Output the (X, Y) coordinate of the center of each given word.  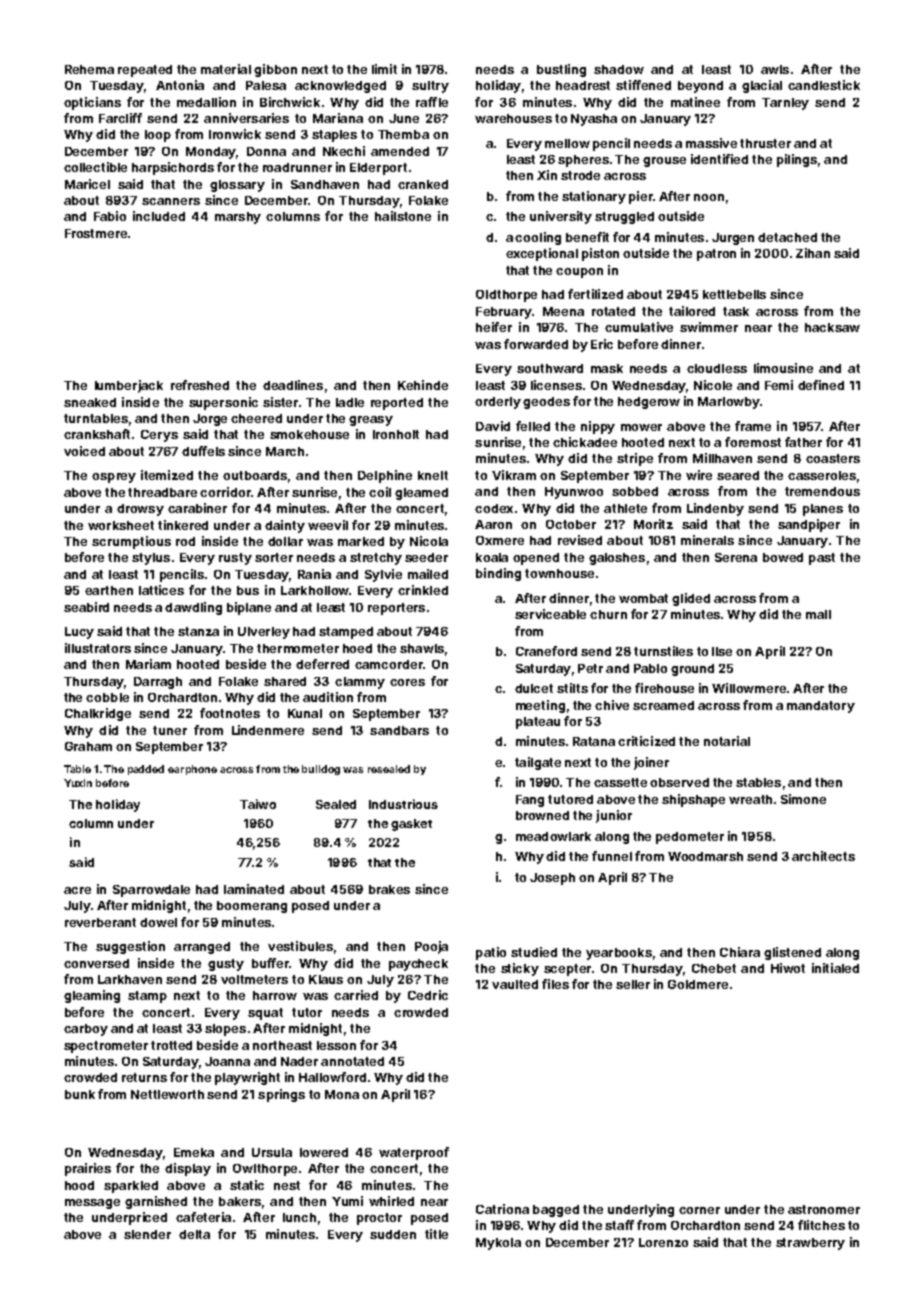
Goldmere (698, 984)
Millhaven (722, 458)
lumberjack (129, 386)
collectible (95, 167)
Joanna (227, 1061)
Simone (803, 799)
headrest (583, 85)
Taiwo (258, 804)
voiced (84, 451)
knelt (433, 475)
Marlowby (729, 403)
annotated (352, 1061)
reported (397, 404)
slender (147, 1234)
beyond (700, 87)
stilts (572, 688)
